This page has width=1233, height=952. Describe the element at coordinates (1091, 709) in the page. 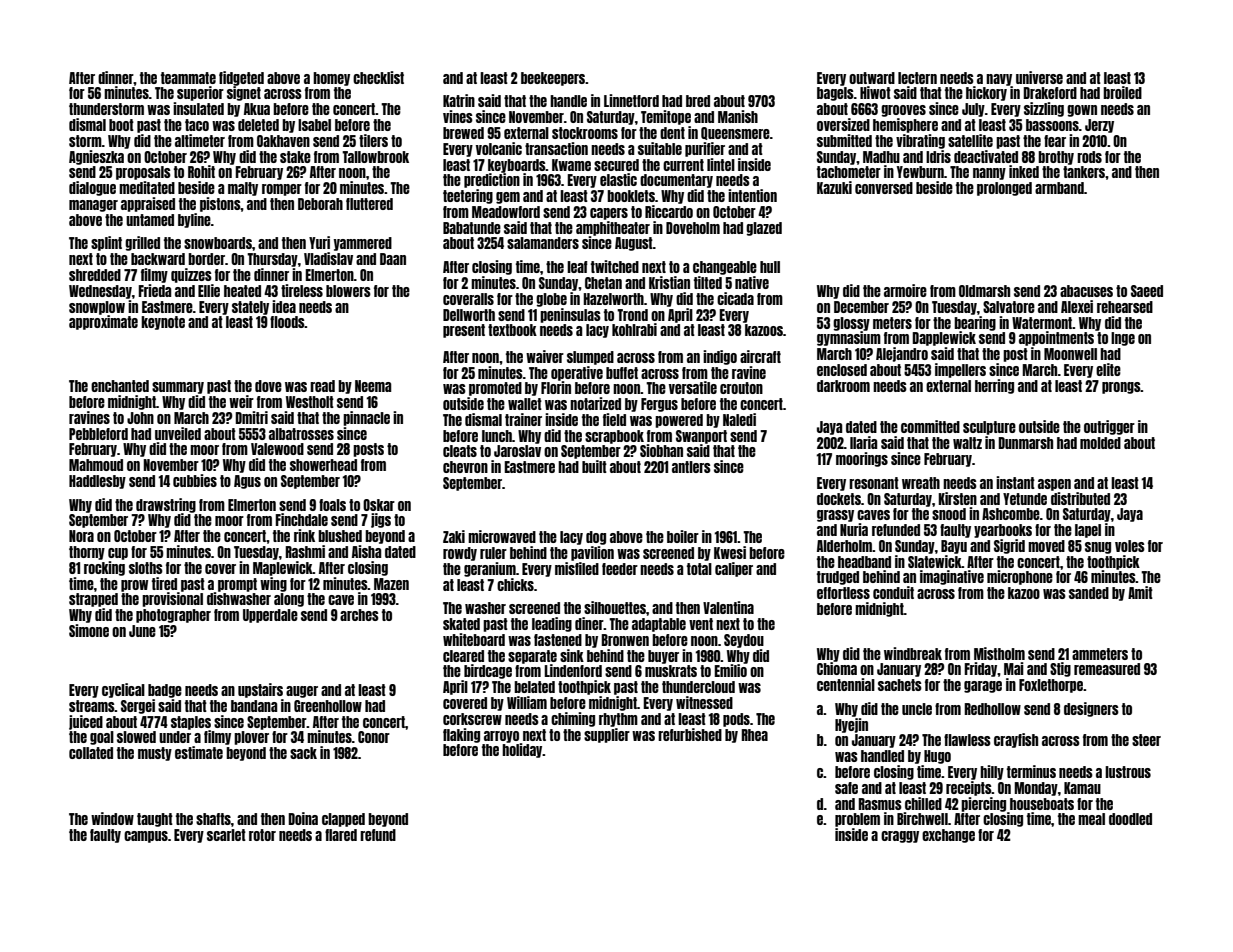

I see `designers` at that location.
